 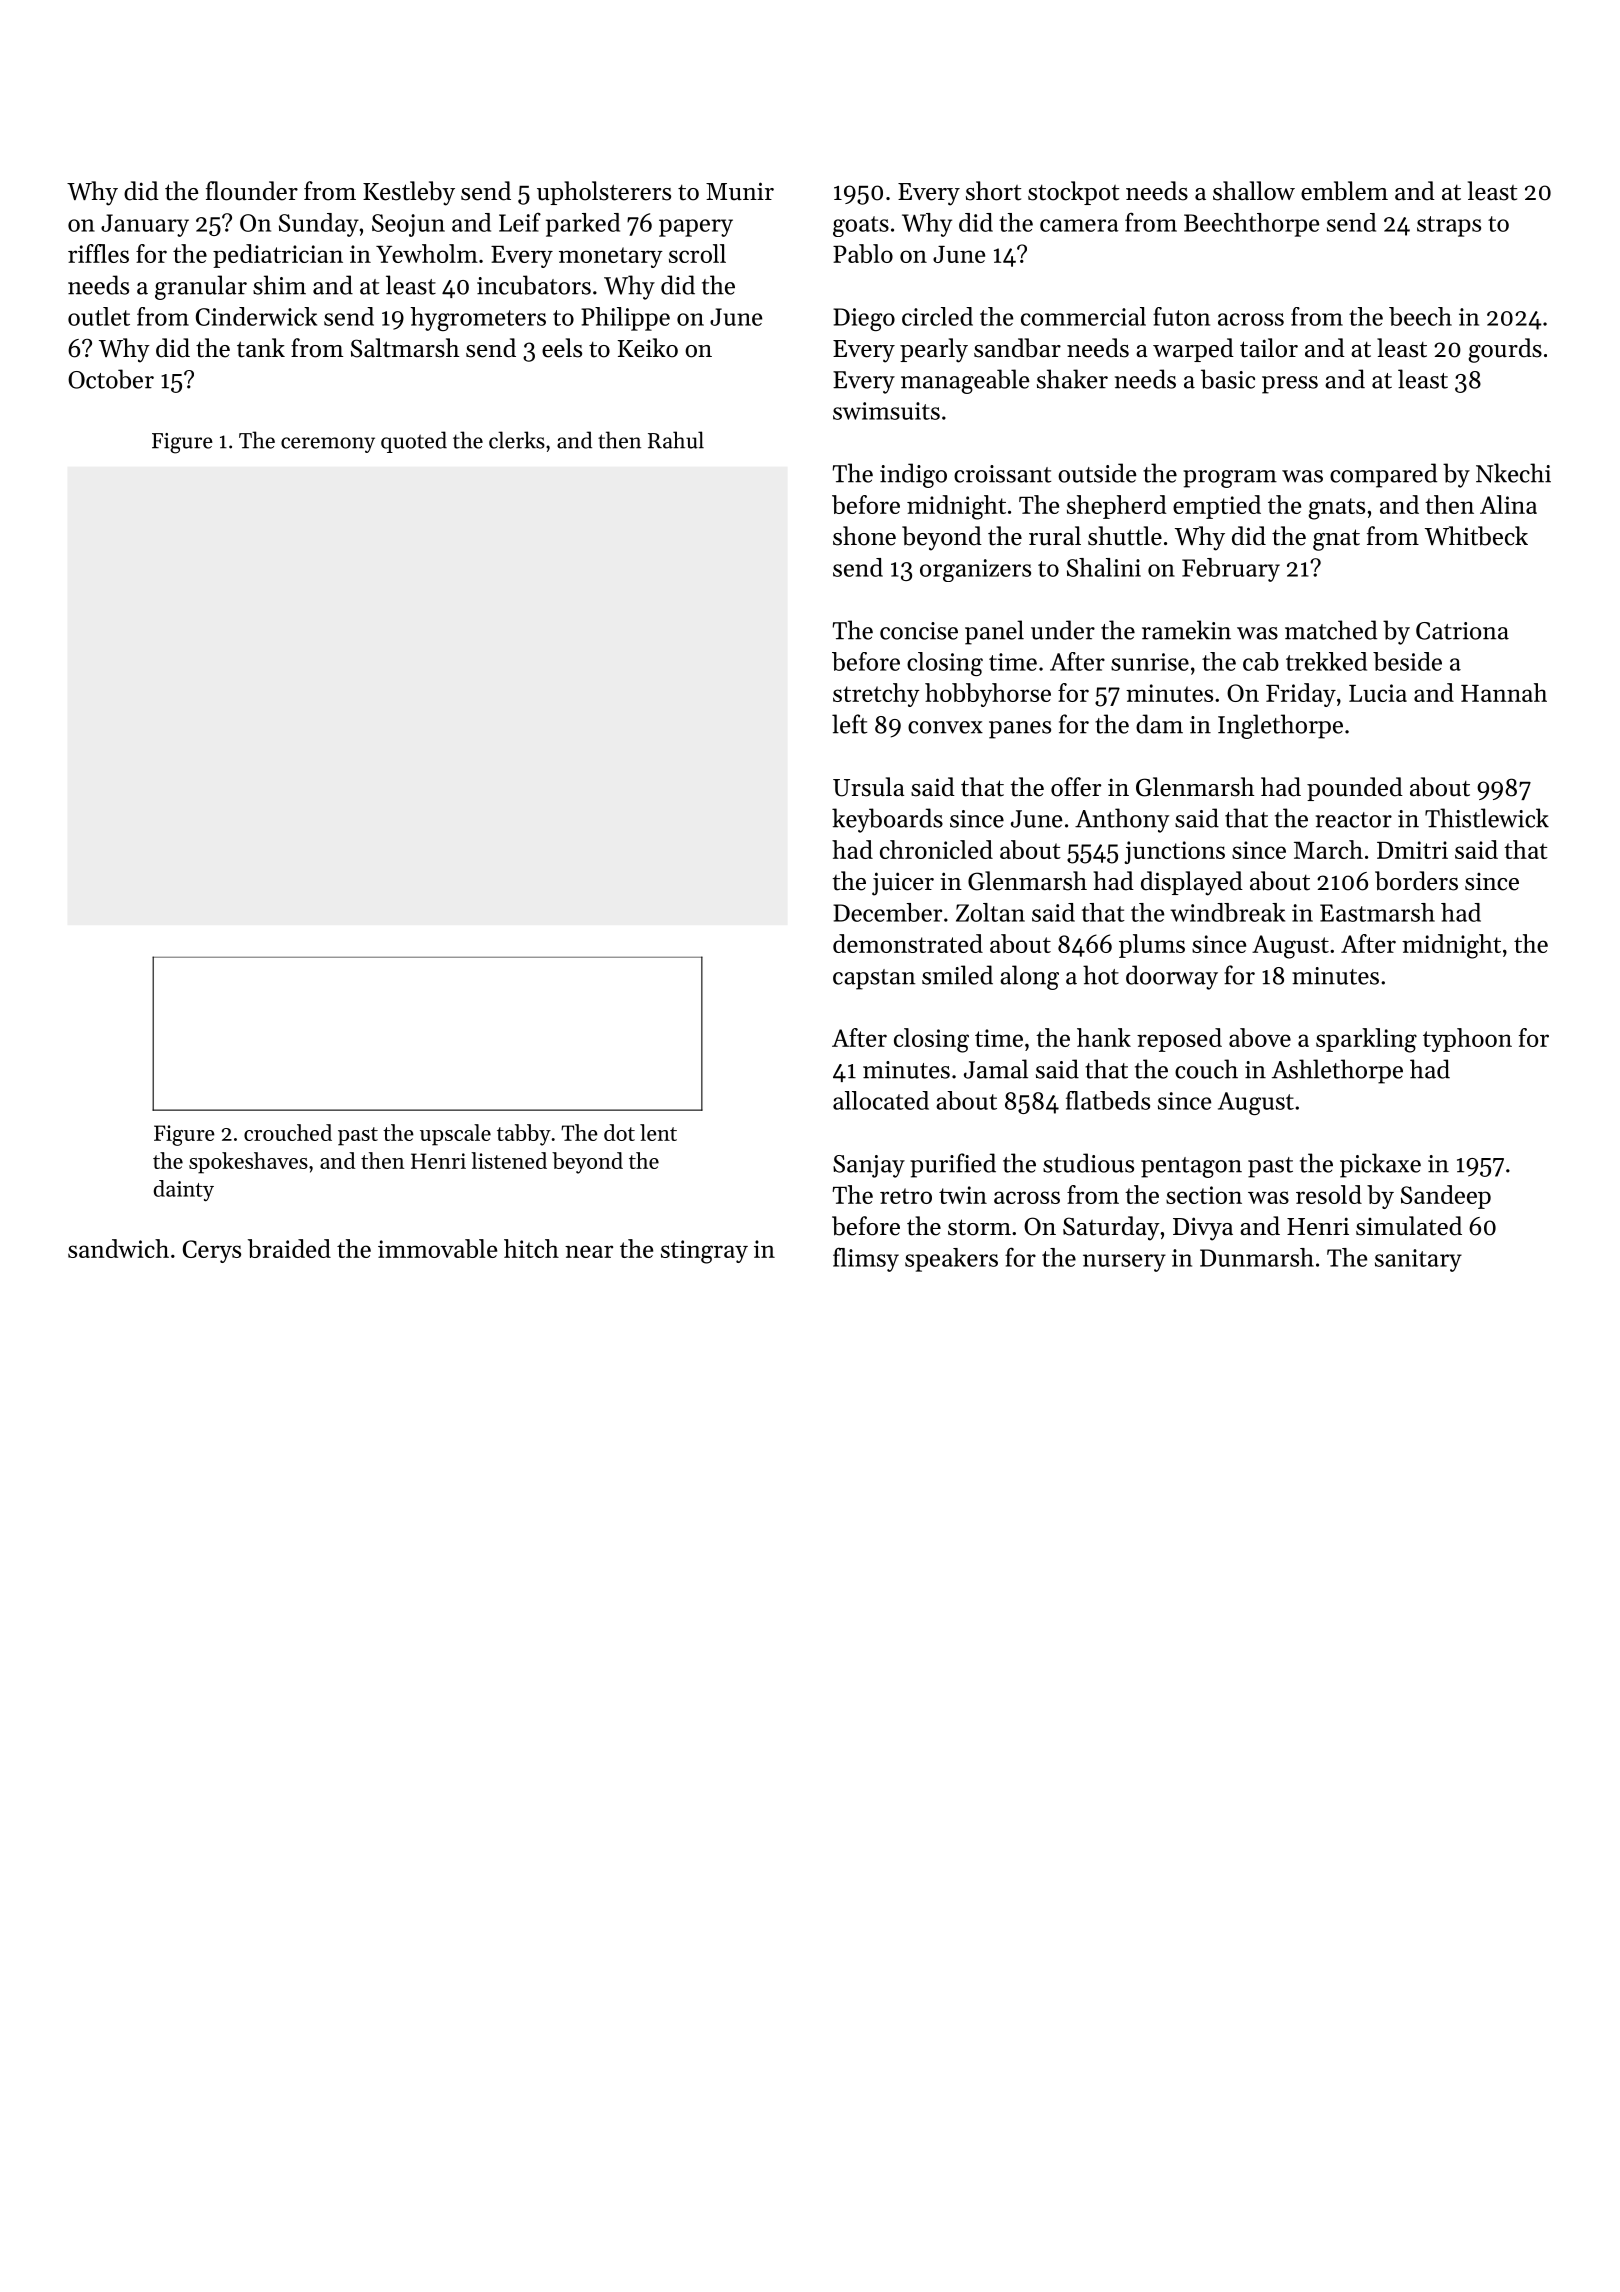 I want to click on flatbeds, so click(x=1108, y=1100).
